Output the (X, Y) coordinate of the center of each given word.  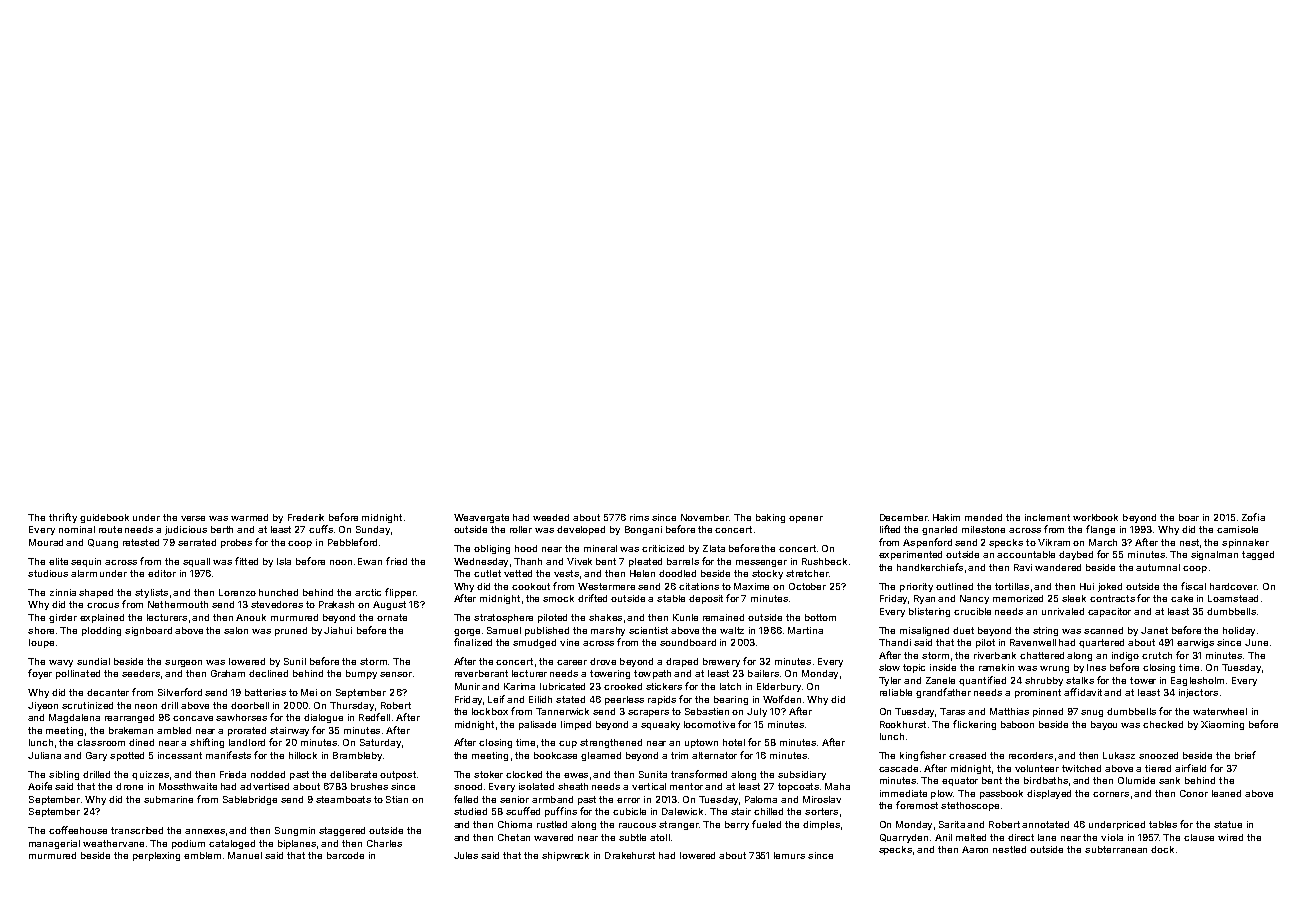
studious (48, 573)
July (757, 712)
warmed (249, 517)
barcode (345, 855)
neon (146, 706)
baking (770, 518)
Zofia (1253, 517)
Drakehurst (630, 855)
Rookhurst (903, 724)
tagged (1258, 555)
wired (1230, 837)
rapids (662, 700)
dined (141, 742)
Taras (952, 711)
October (807, 586)
